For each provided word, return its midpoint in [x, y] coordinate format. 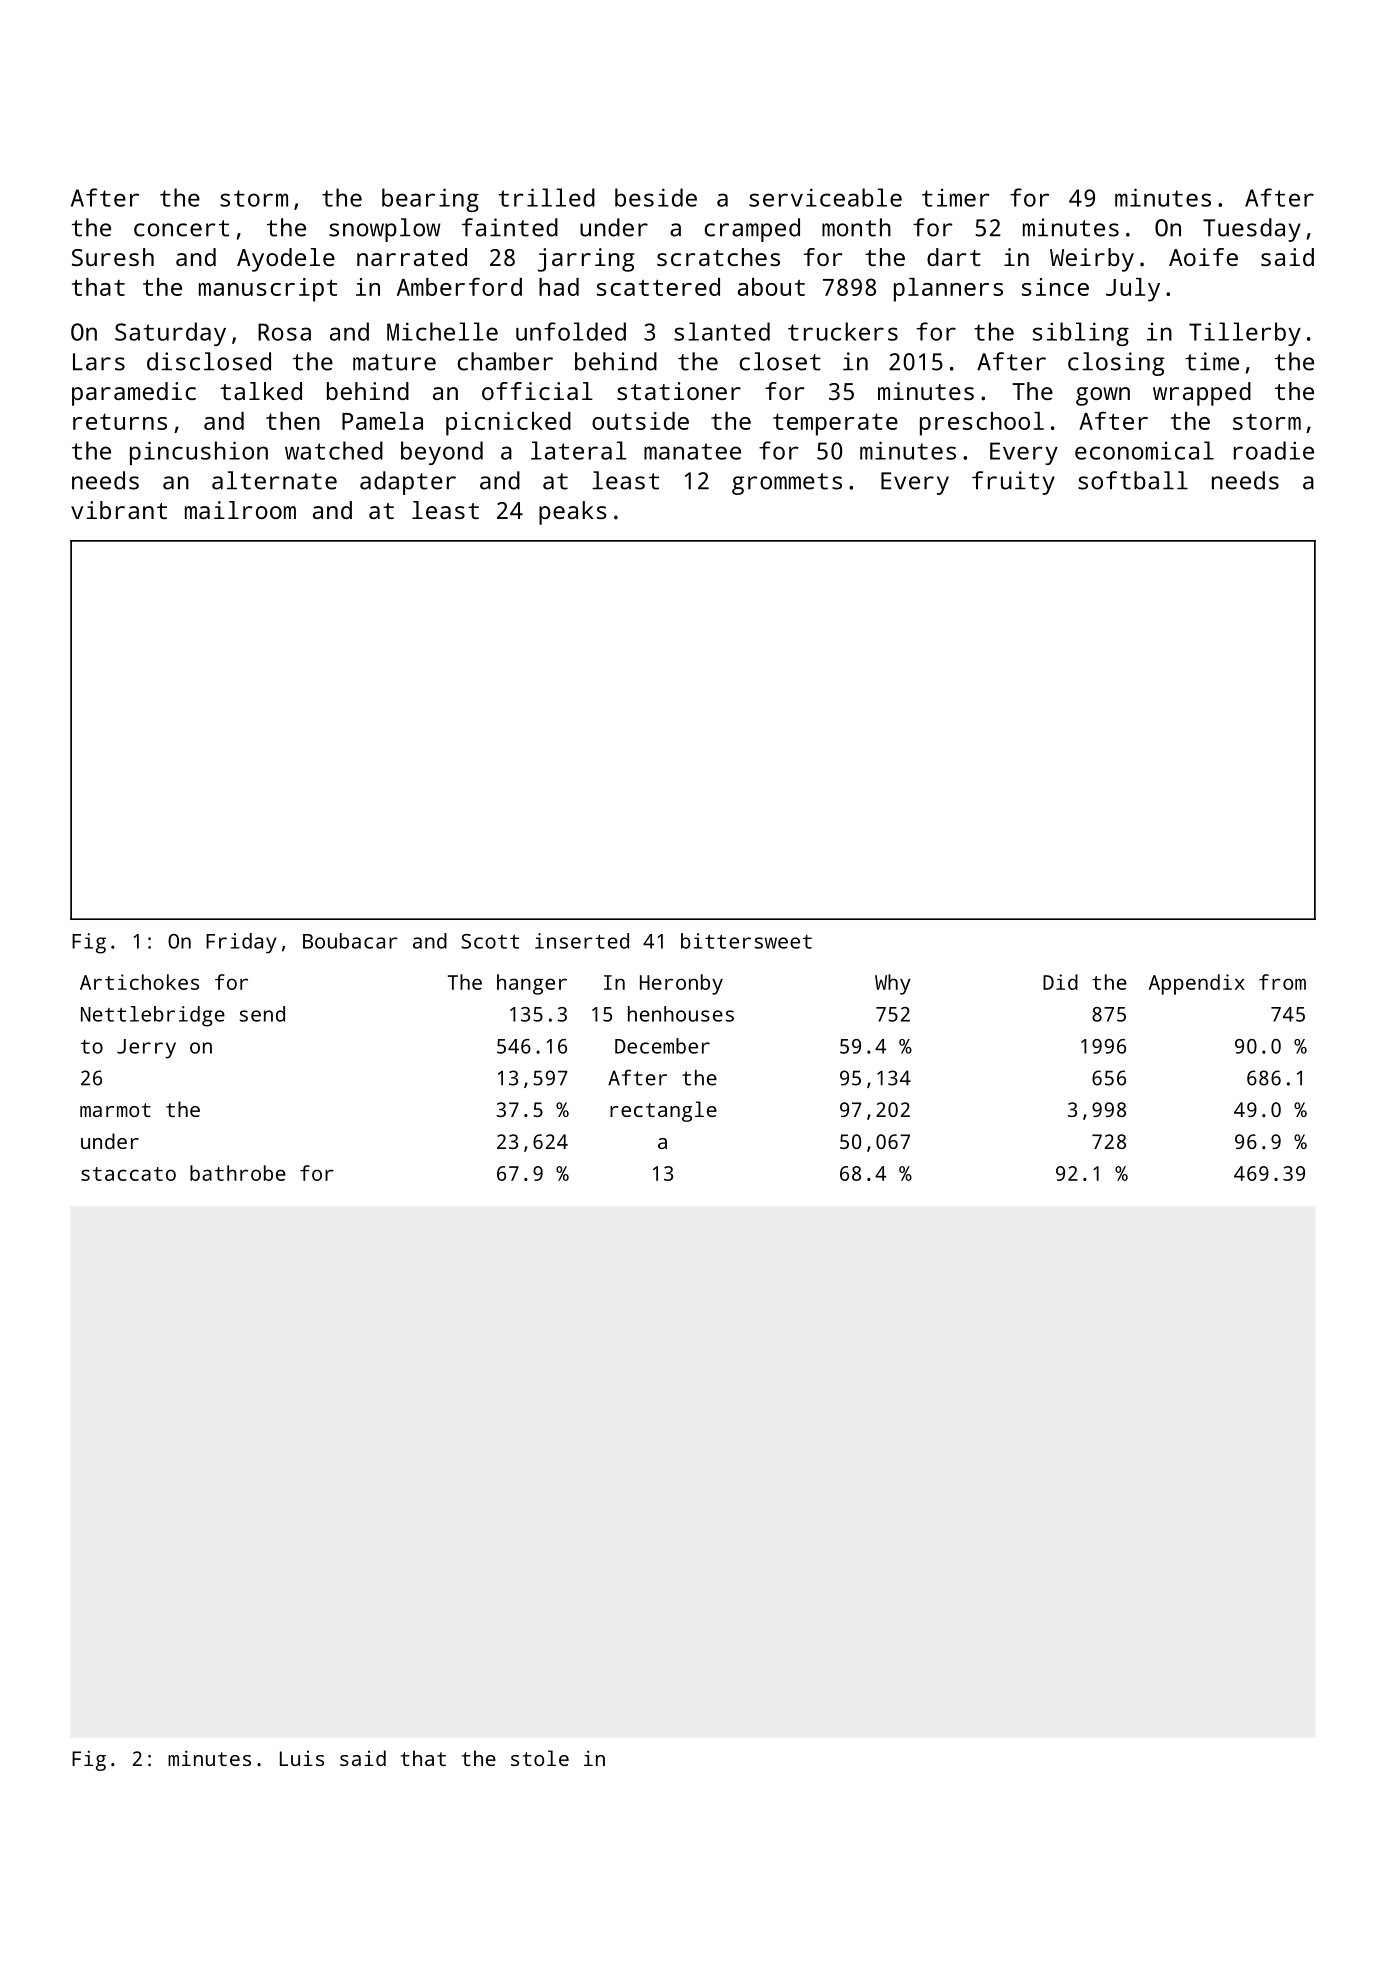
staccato [128, 1174]
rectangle [663, 1111]
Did [1060, 982]
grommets [787, 484]
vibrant [119, 510]
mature [394, 362]
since [1055, 287]
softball [1133, 480]
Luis [302, 1758]
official [537, 391]
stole [540, 1758]
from [1282, 982]
